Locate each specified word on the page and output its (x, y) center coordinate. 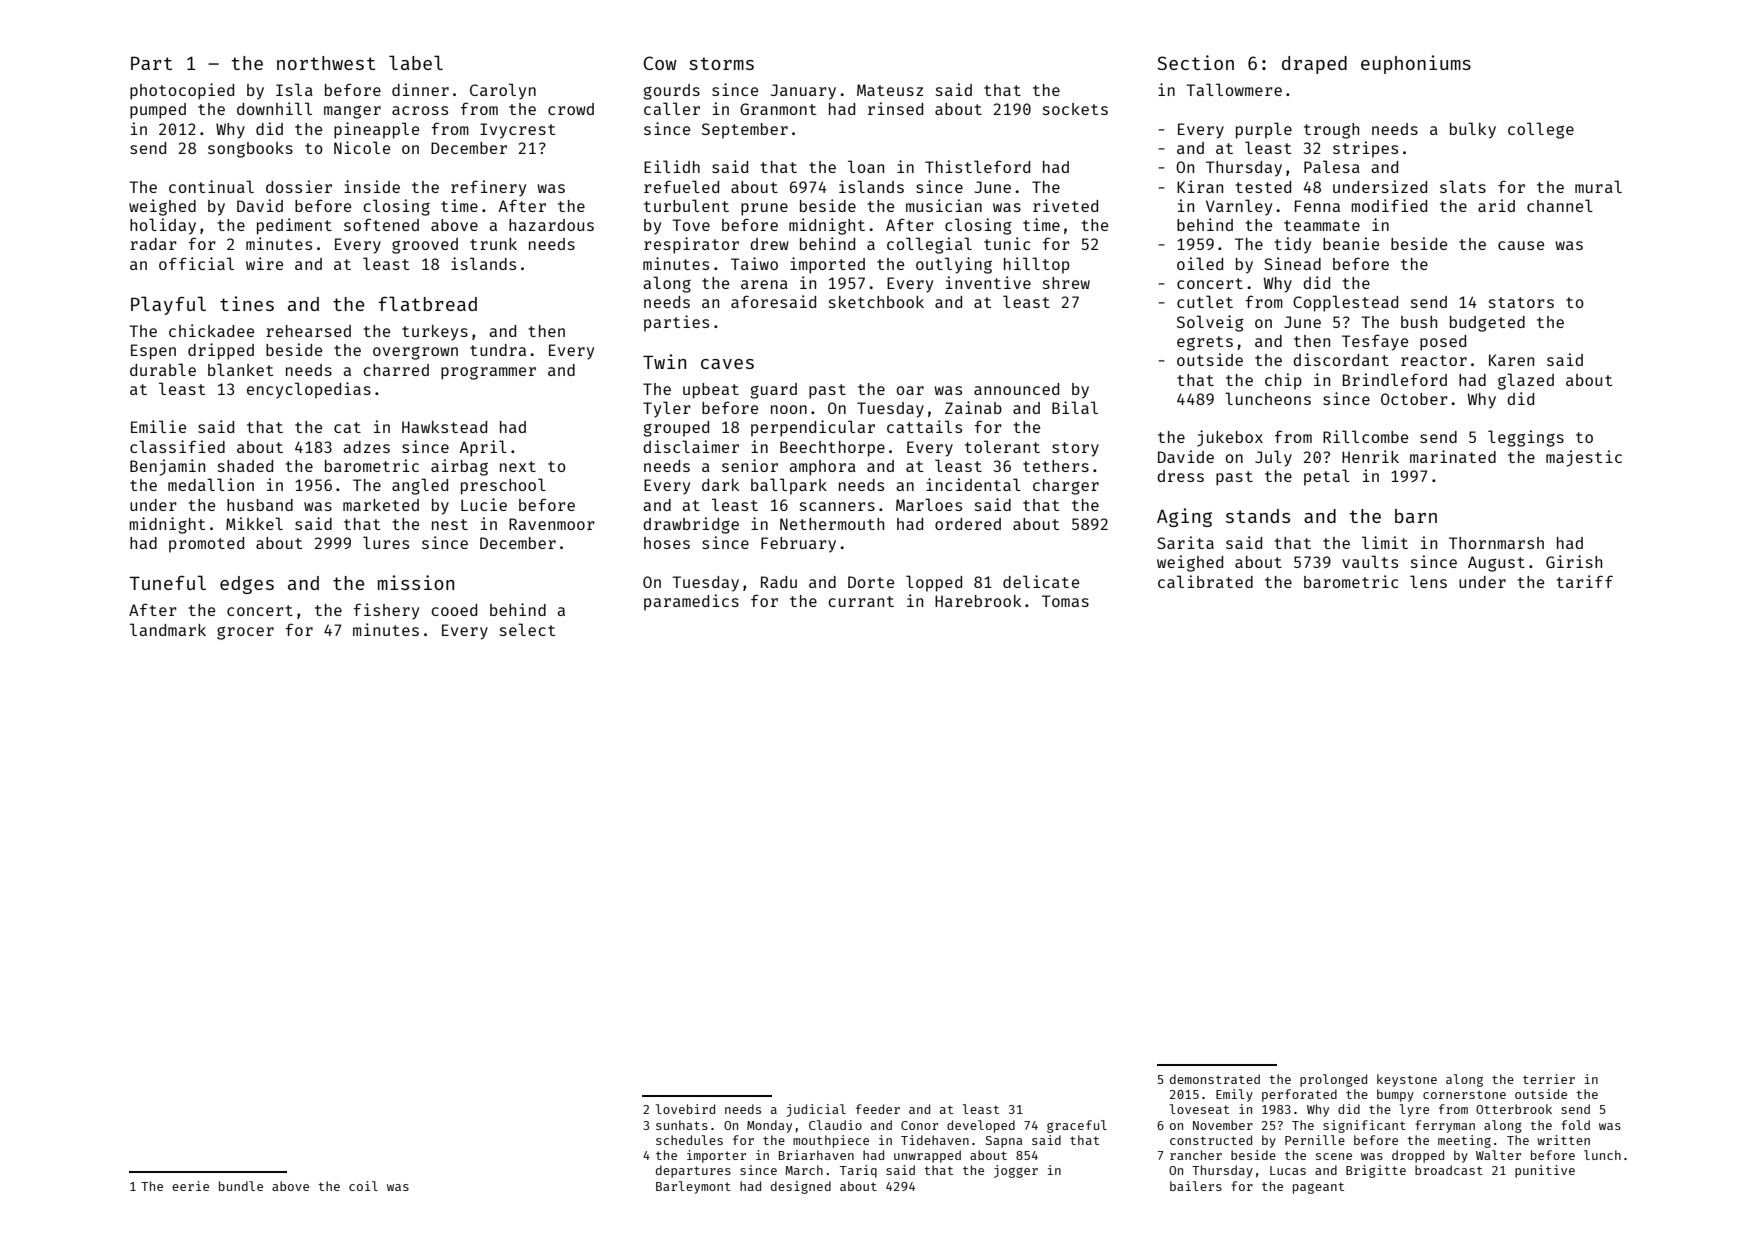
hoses (667, 543)
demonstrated (1215, 1079)
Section (1195, 62)
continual (211, 186)
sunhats (682, 1125)
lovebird (685, 1109)
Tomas (1065, 601)
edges (247, 585)
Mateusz (890, 90)
